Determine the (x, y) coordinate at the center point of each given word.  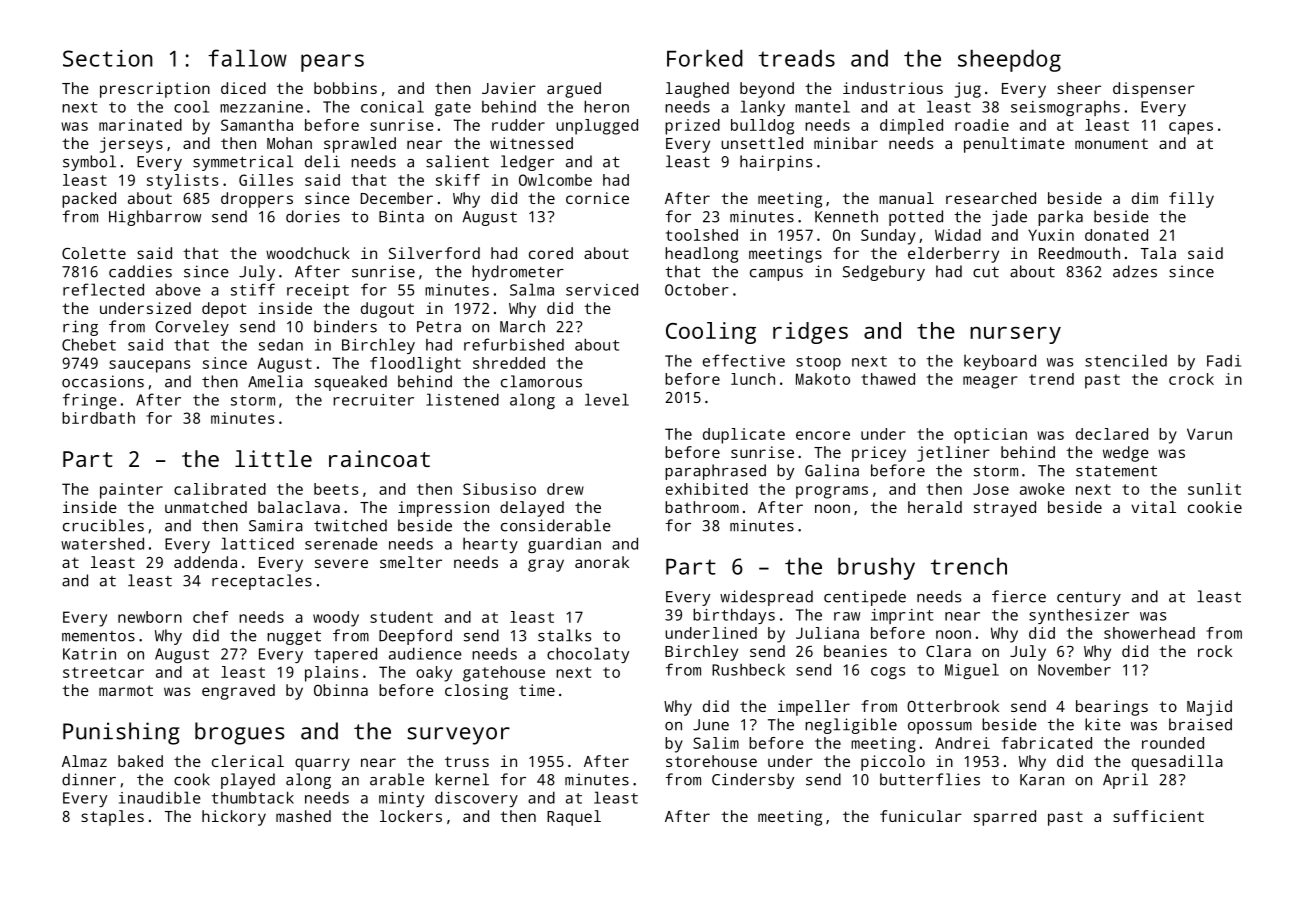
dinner (89, 779)
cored (551, 253)
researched (991, 198)
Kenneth (846, 216)
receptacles (262, 582)
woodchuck (308, 253)
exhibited (707, 489)
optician (990, 436)
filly (1191, 200)
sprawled (360, 145)
